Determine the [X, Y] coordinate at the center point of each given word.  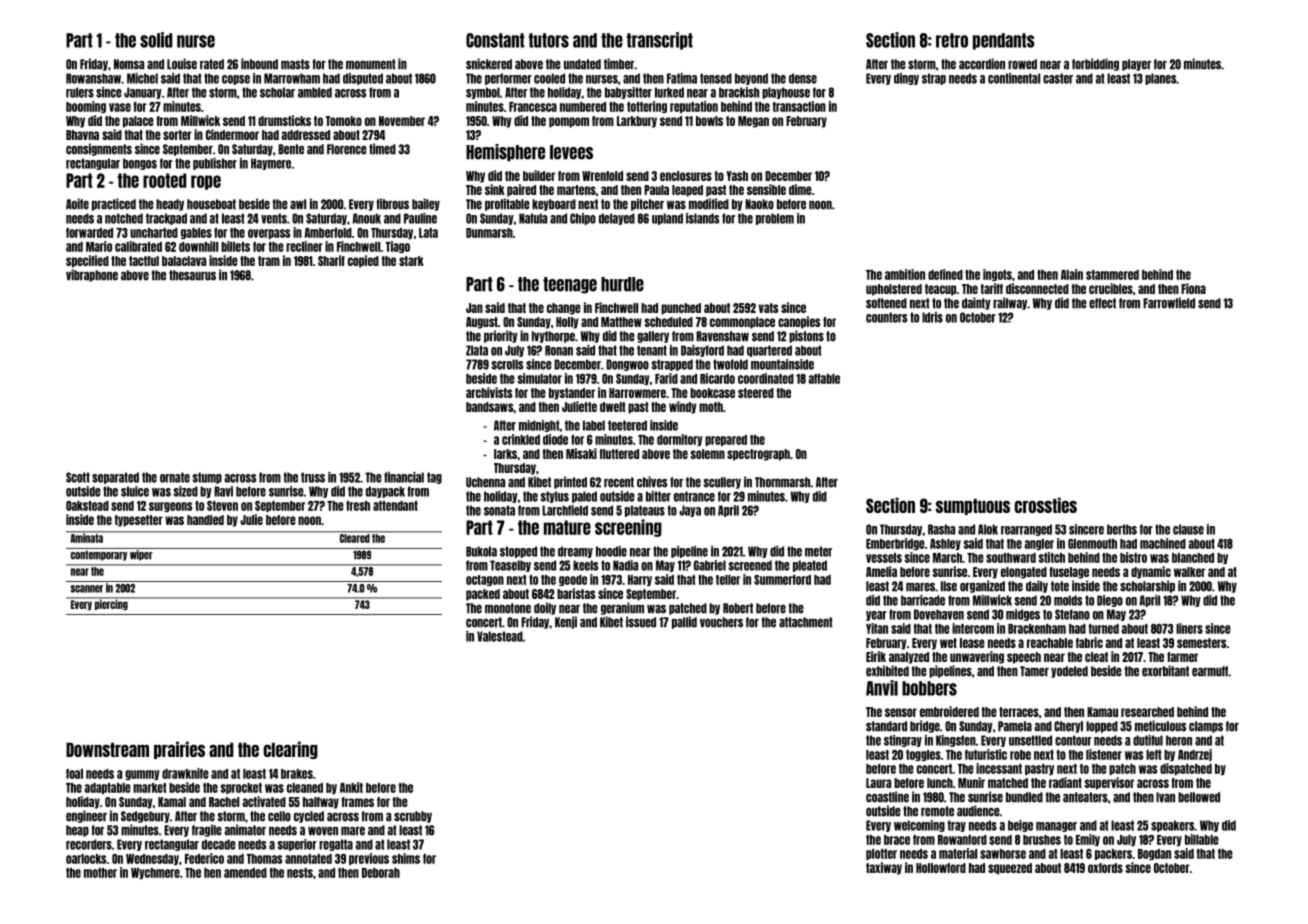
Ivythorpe [553, 337]
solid [156, 40]
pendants [1004, 41]
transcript [660, 41]
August [482, 323]
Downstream [107, 749]
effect [1102, 303]
